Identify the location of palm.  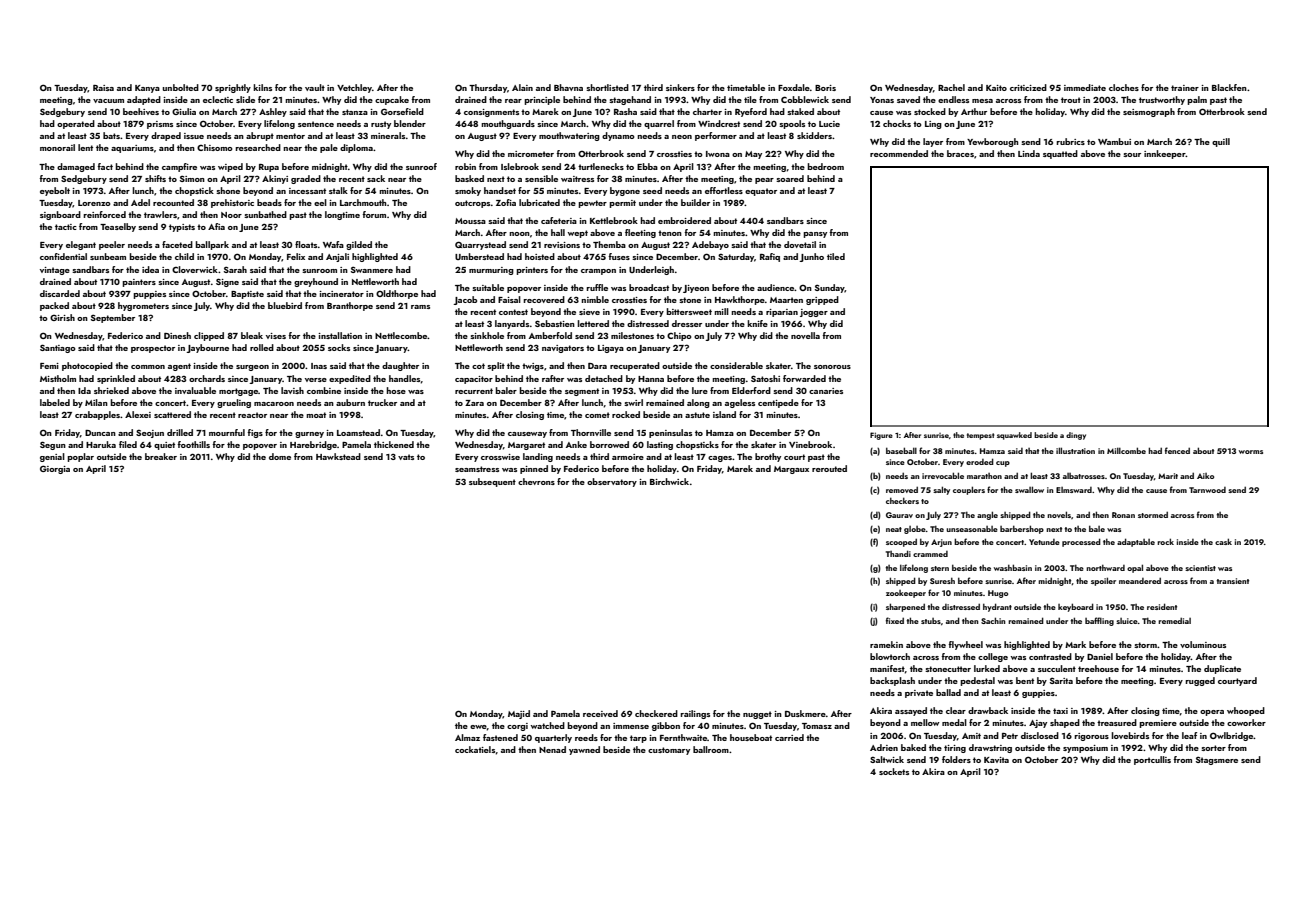
(1197, 100).
